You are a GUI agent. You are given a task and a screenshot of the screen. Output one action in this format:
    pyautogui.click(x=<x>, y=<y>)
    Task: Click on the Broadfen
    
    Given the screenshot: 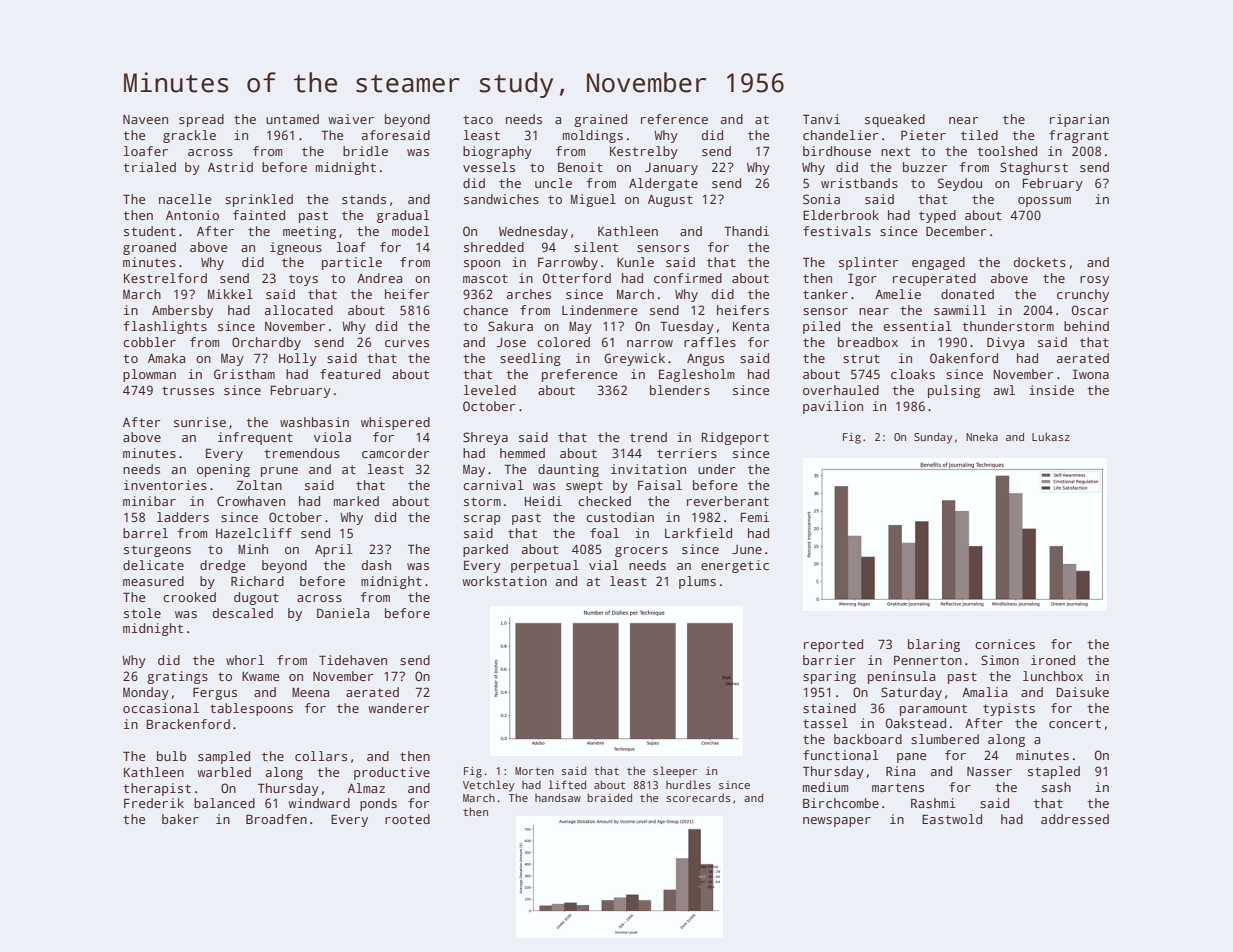 What is the action you would take?
    pyautogui.click(x=276, y=819)
